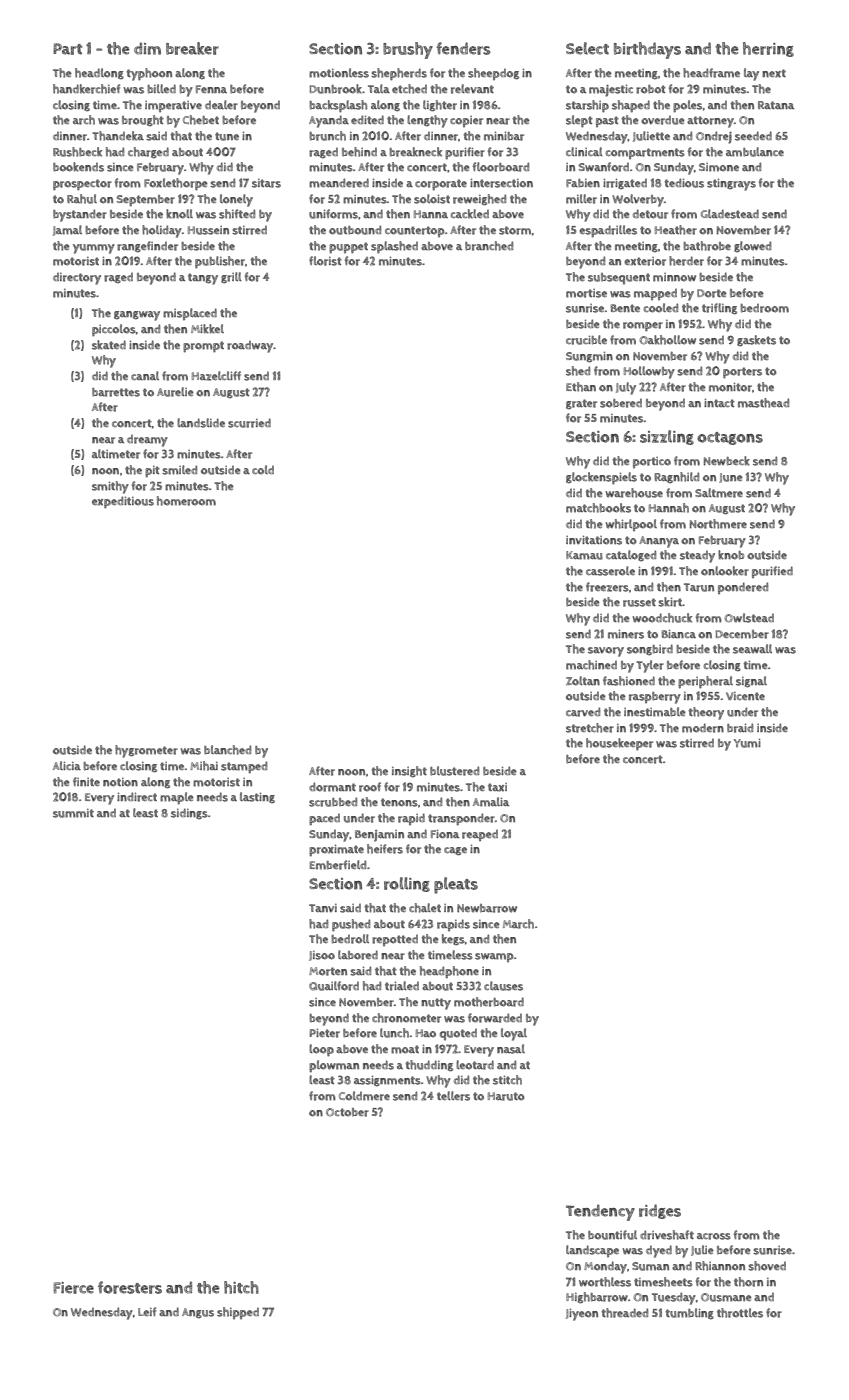 Image resolution: width=849 pixels, height=1400 pixels. What do you see at coordinates (425, 908) in the screenshot?
I see `chalet` at bounding box center [425, 908].
